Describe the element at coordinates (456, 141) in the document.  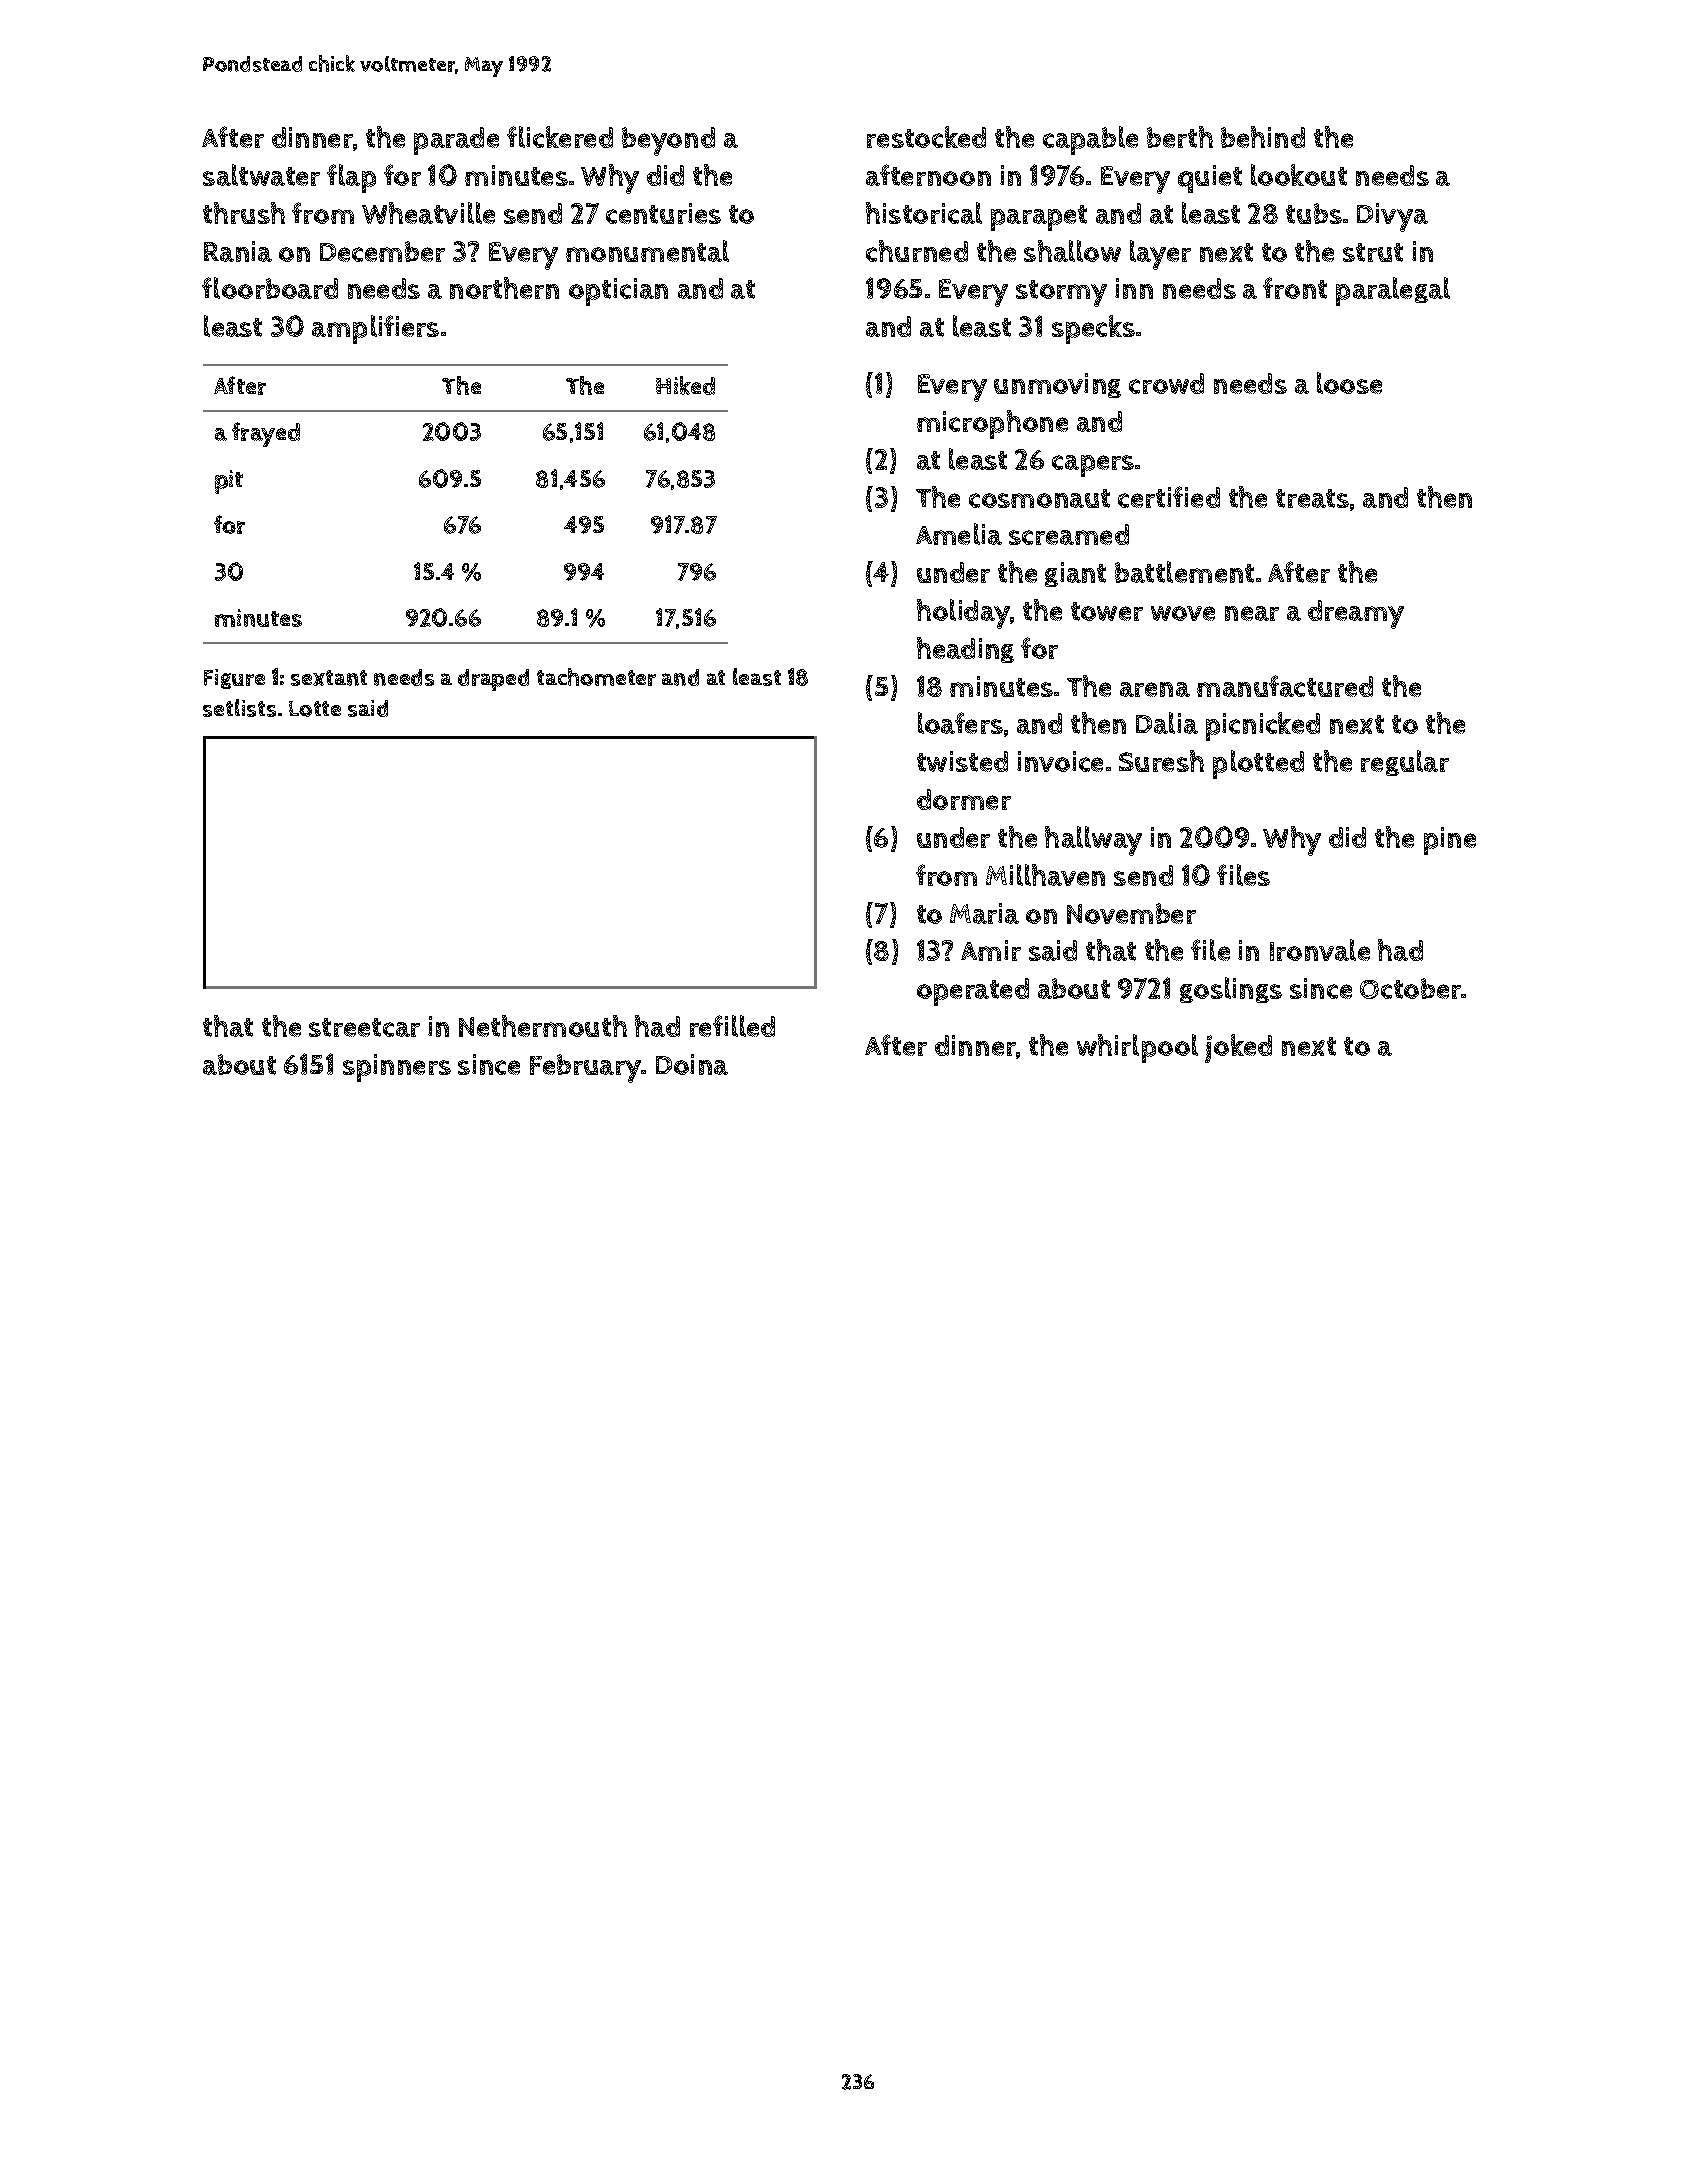
I see `parade` at that location.
